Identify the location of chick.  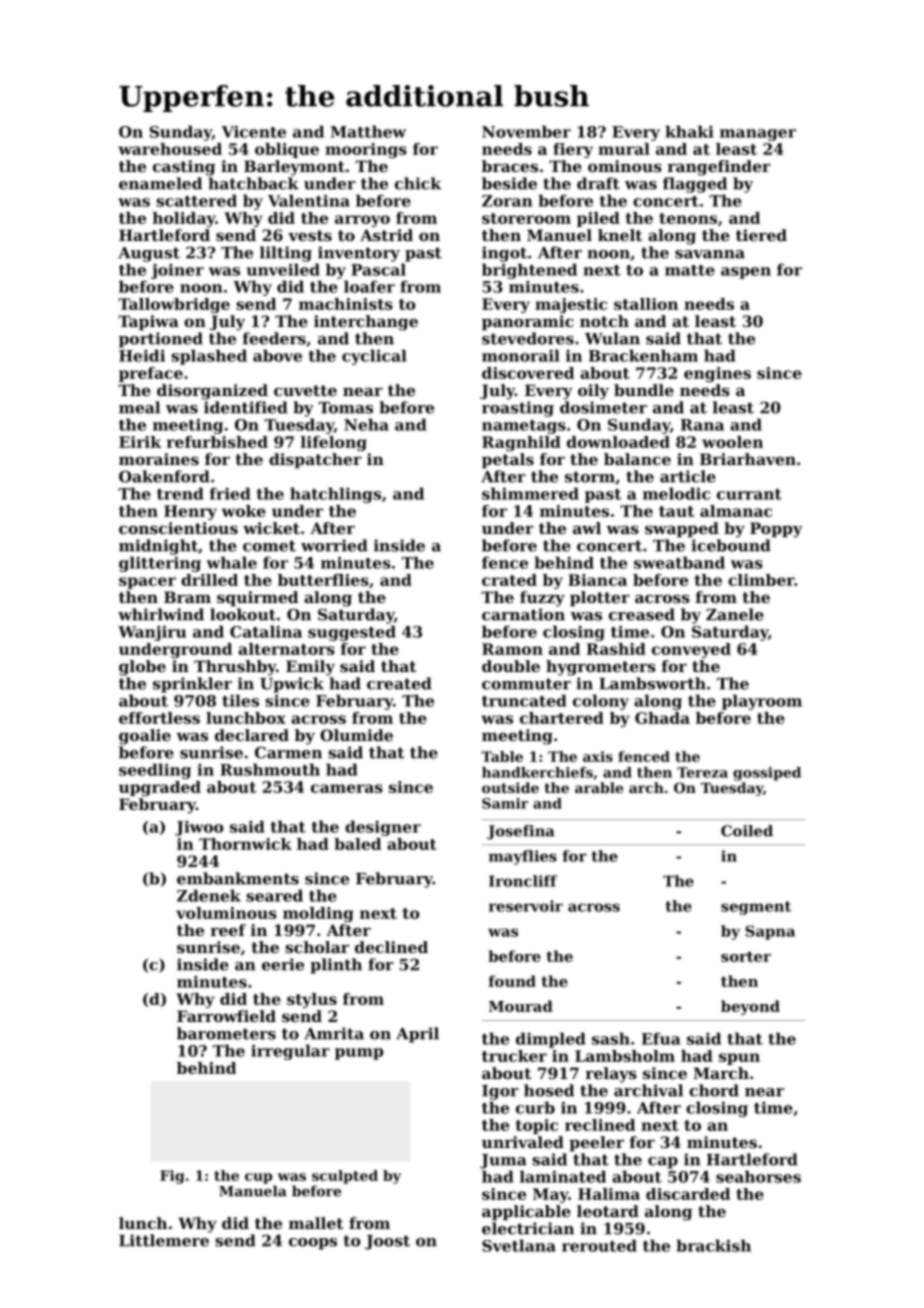
(418, 183).
